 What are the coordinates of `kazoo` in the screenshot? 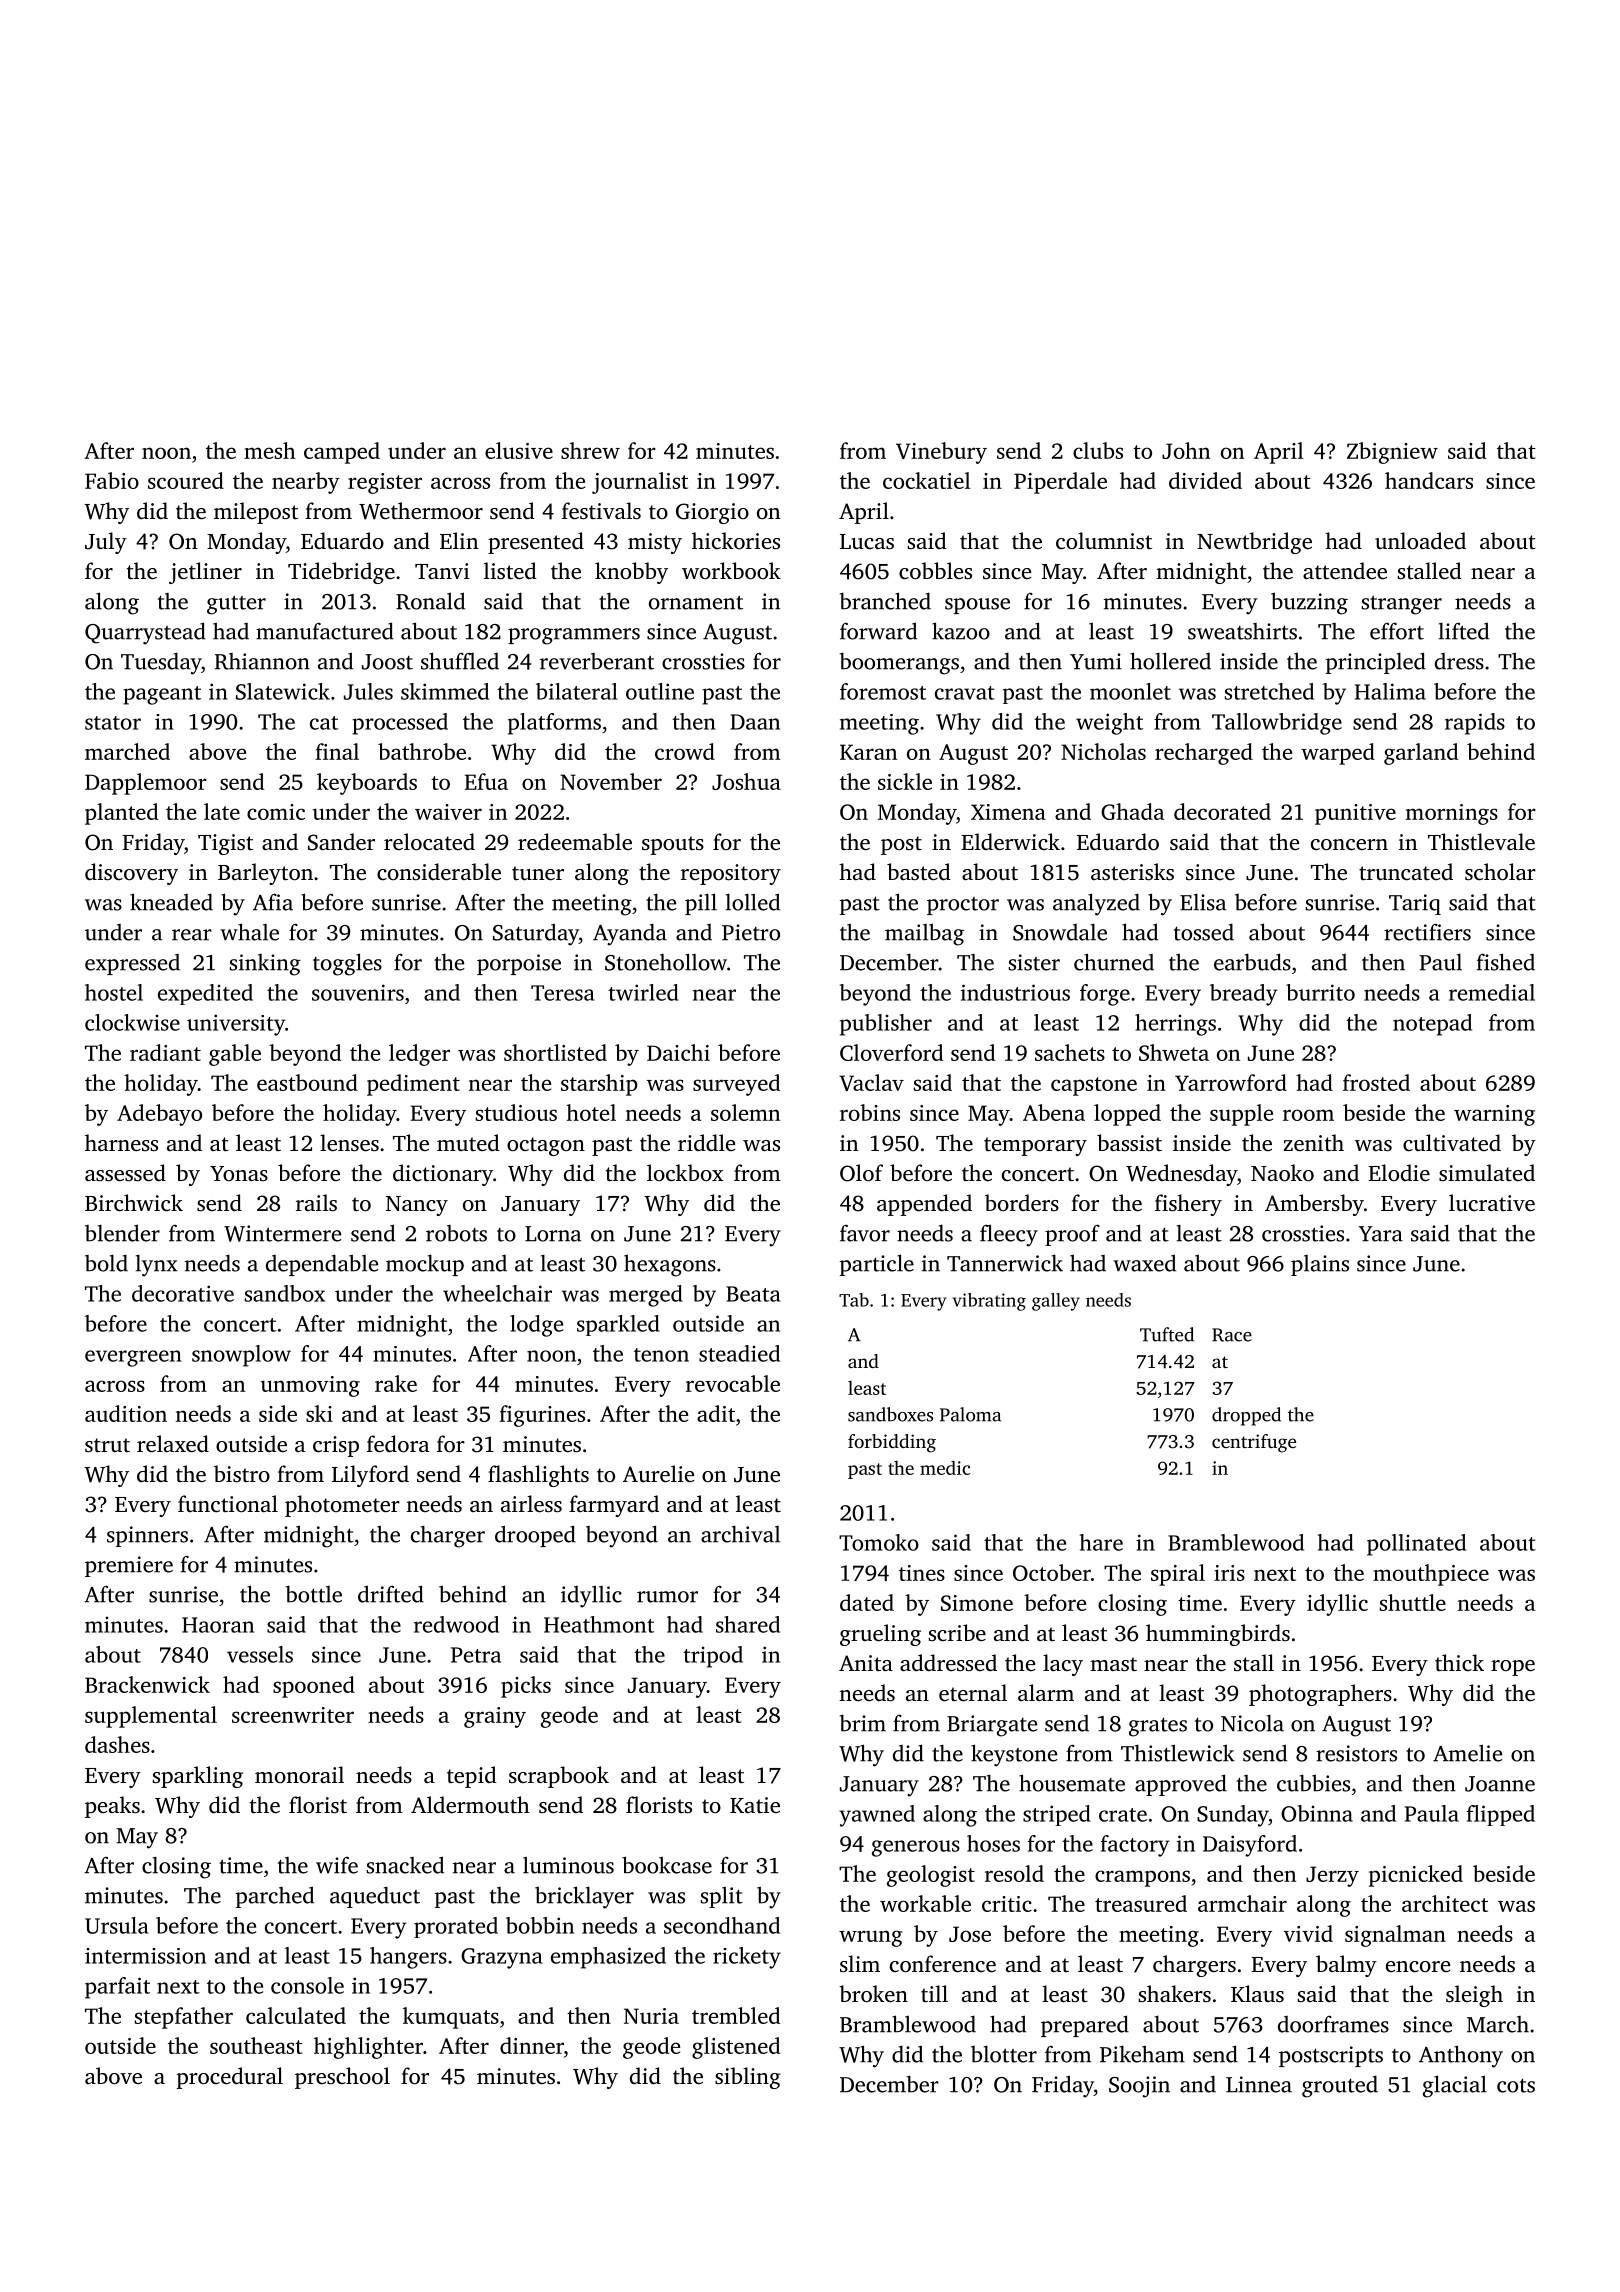 It's located at (961, 631).
